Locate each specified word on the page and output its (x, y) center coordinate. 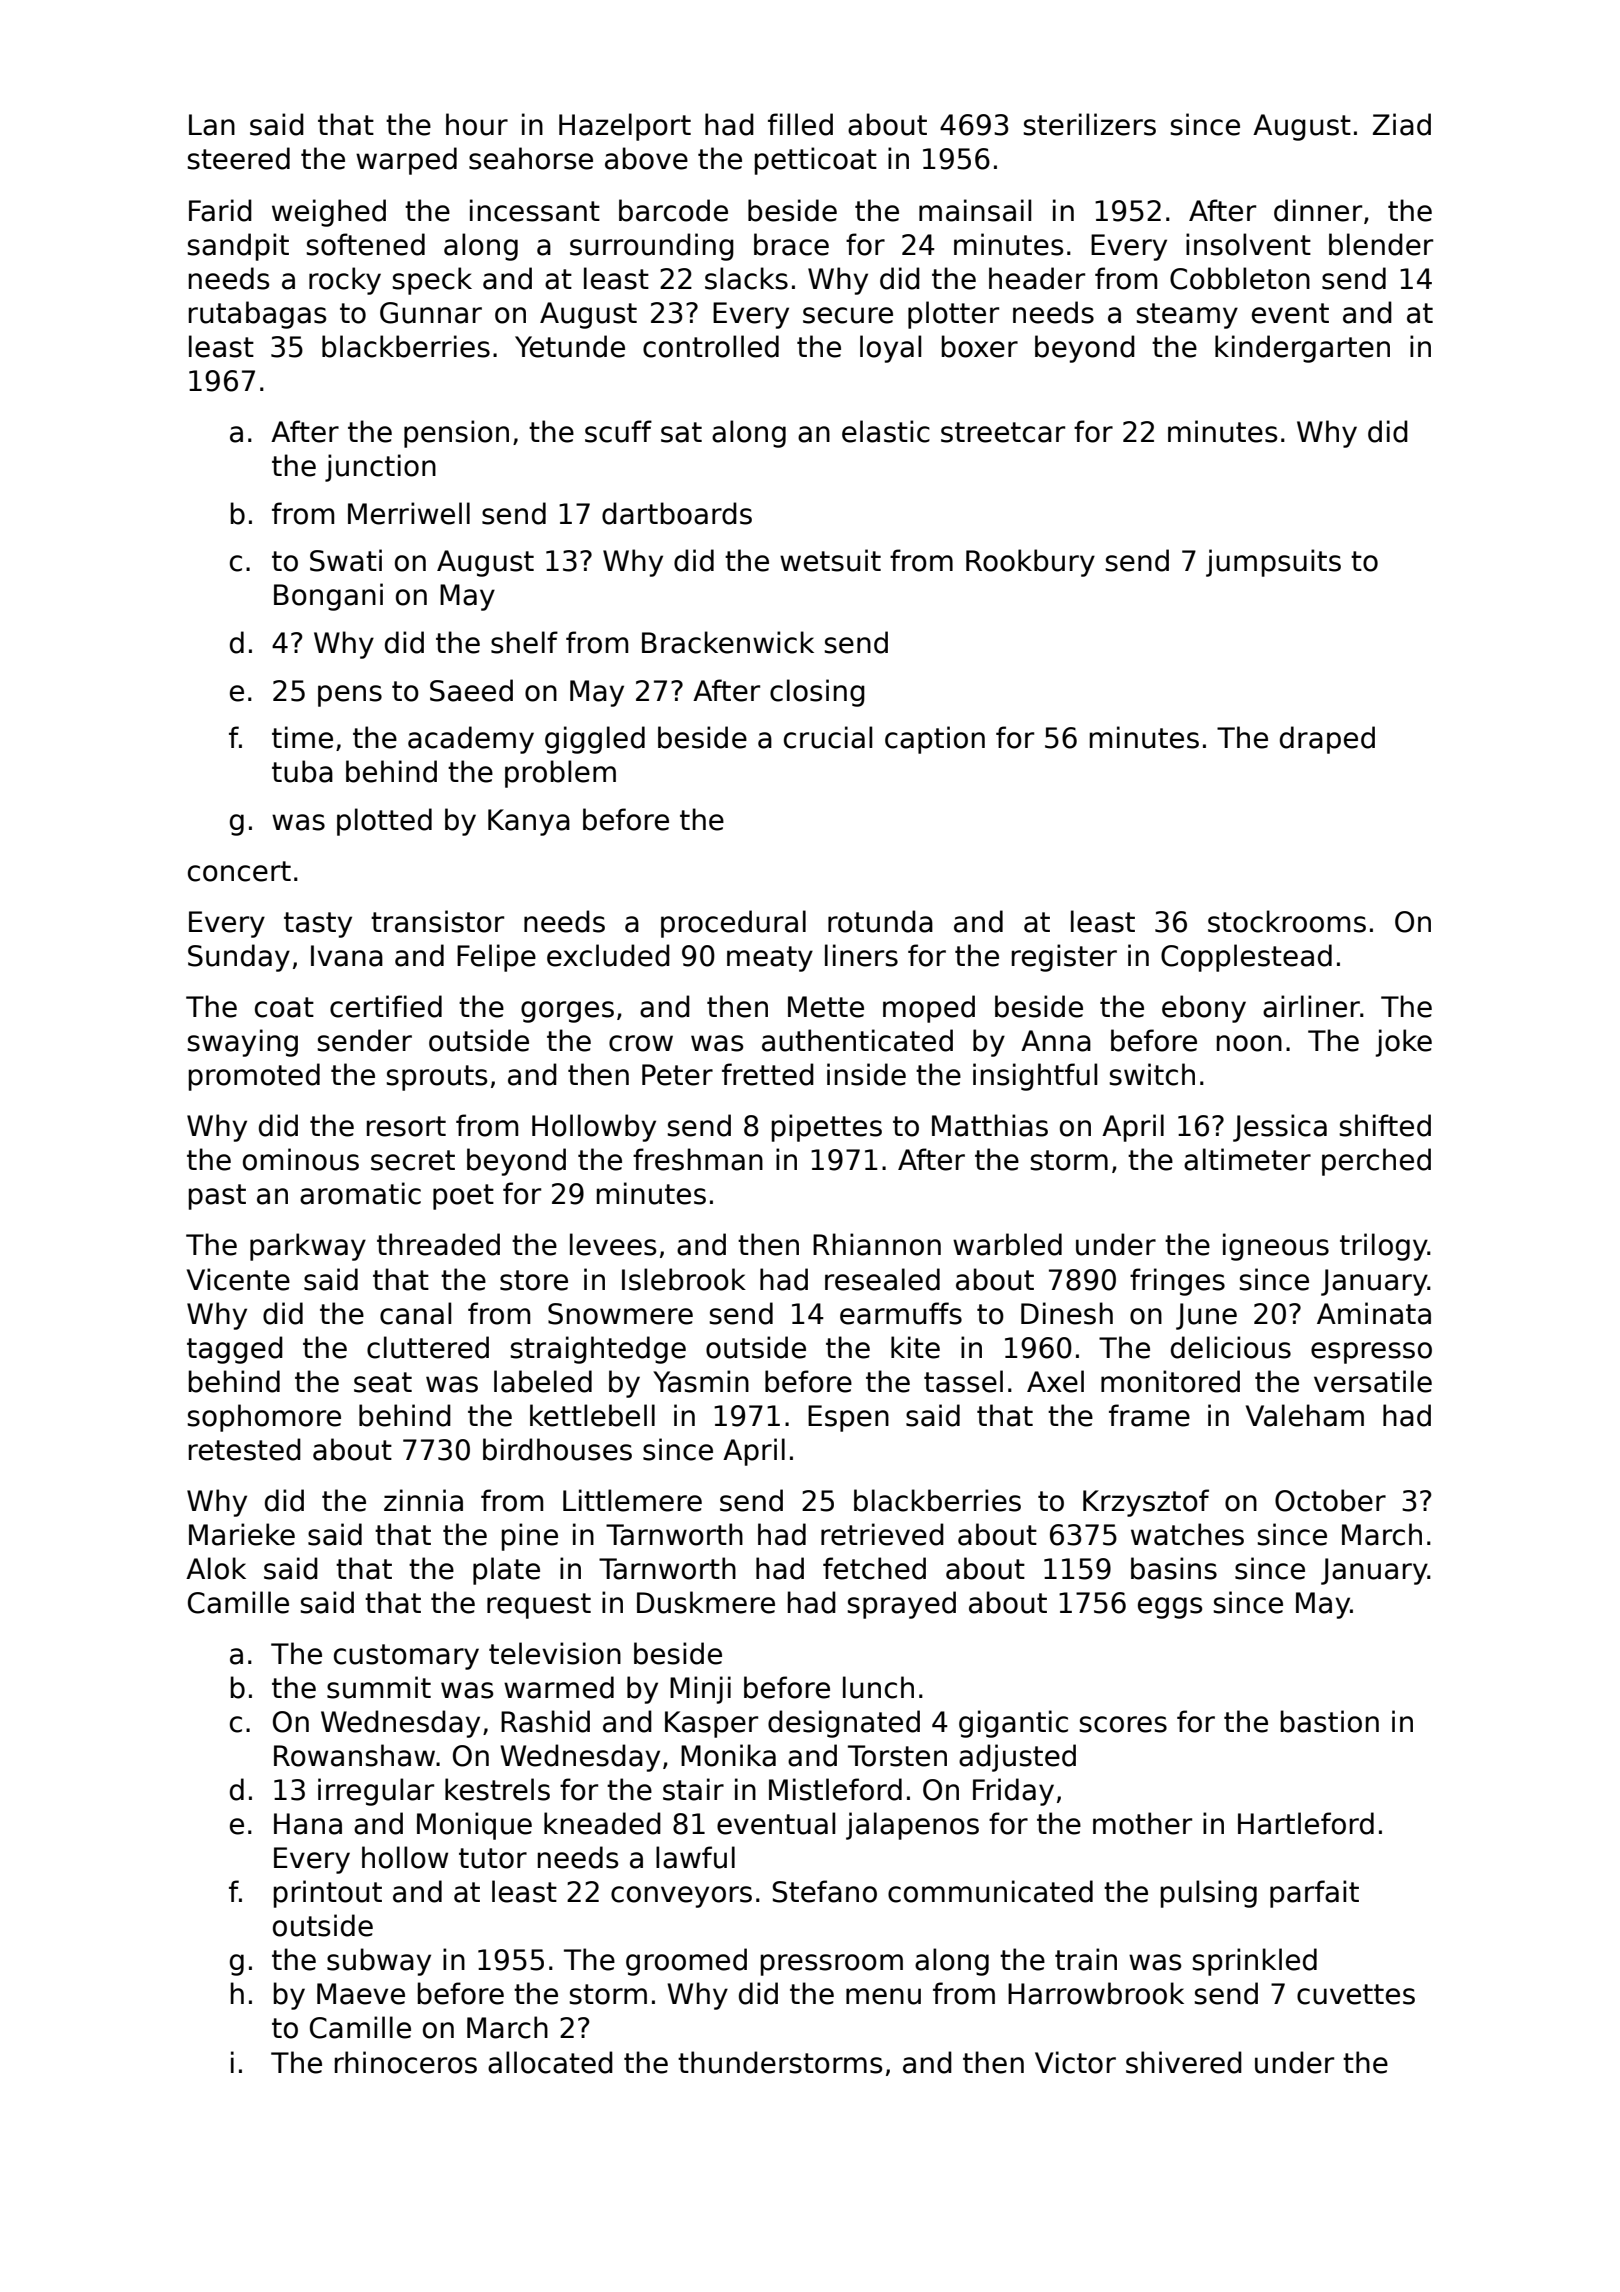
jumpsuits (1273, 563)
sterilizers (1089, 124)
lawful (695, 1857)
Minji (700, 1690)
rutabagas (257, 315)
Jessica (1280, 1128)
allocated (550, 2062)
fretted (768, 1074)
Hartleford (1306, 1823)
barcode (673, 210)
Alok (216, 1568)
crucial (828, 737)
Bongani (328, 597)
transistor (437, 921)
